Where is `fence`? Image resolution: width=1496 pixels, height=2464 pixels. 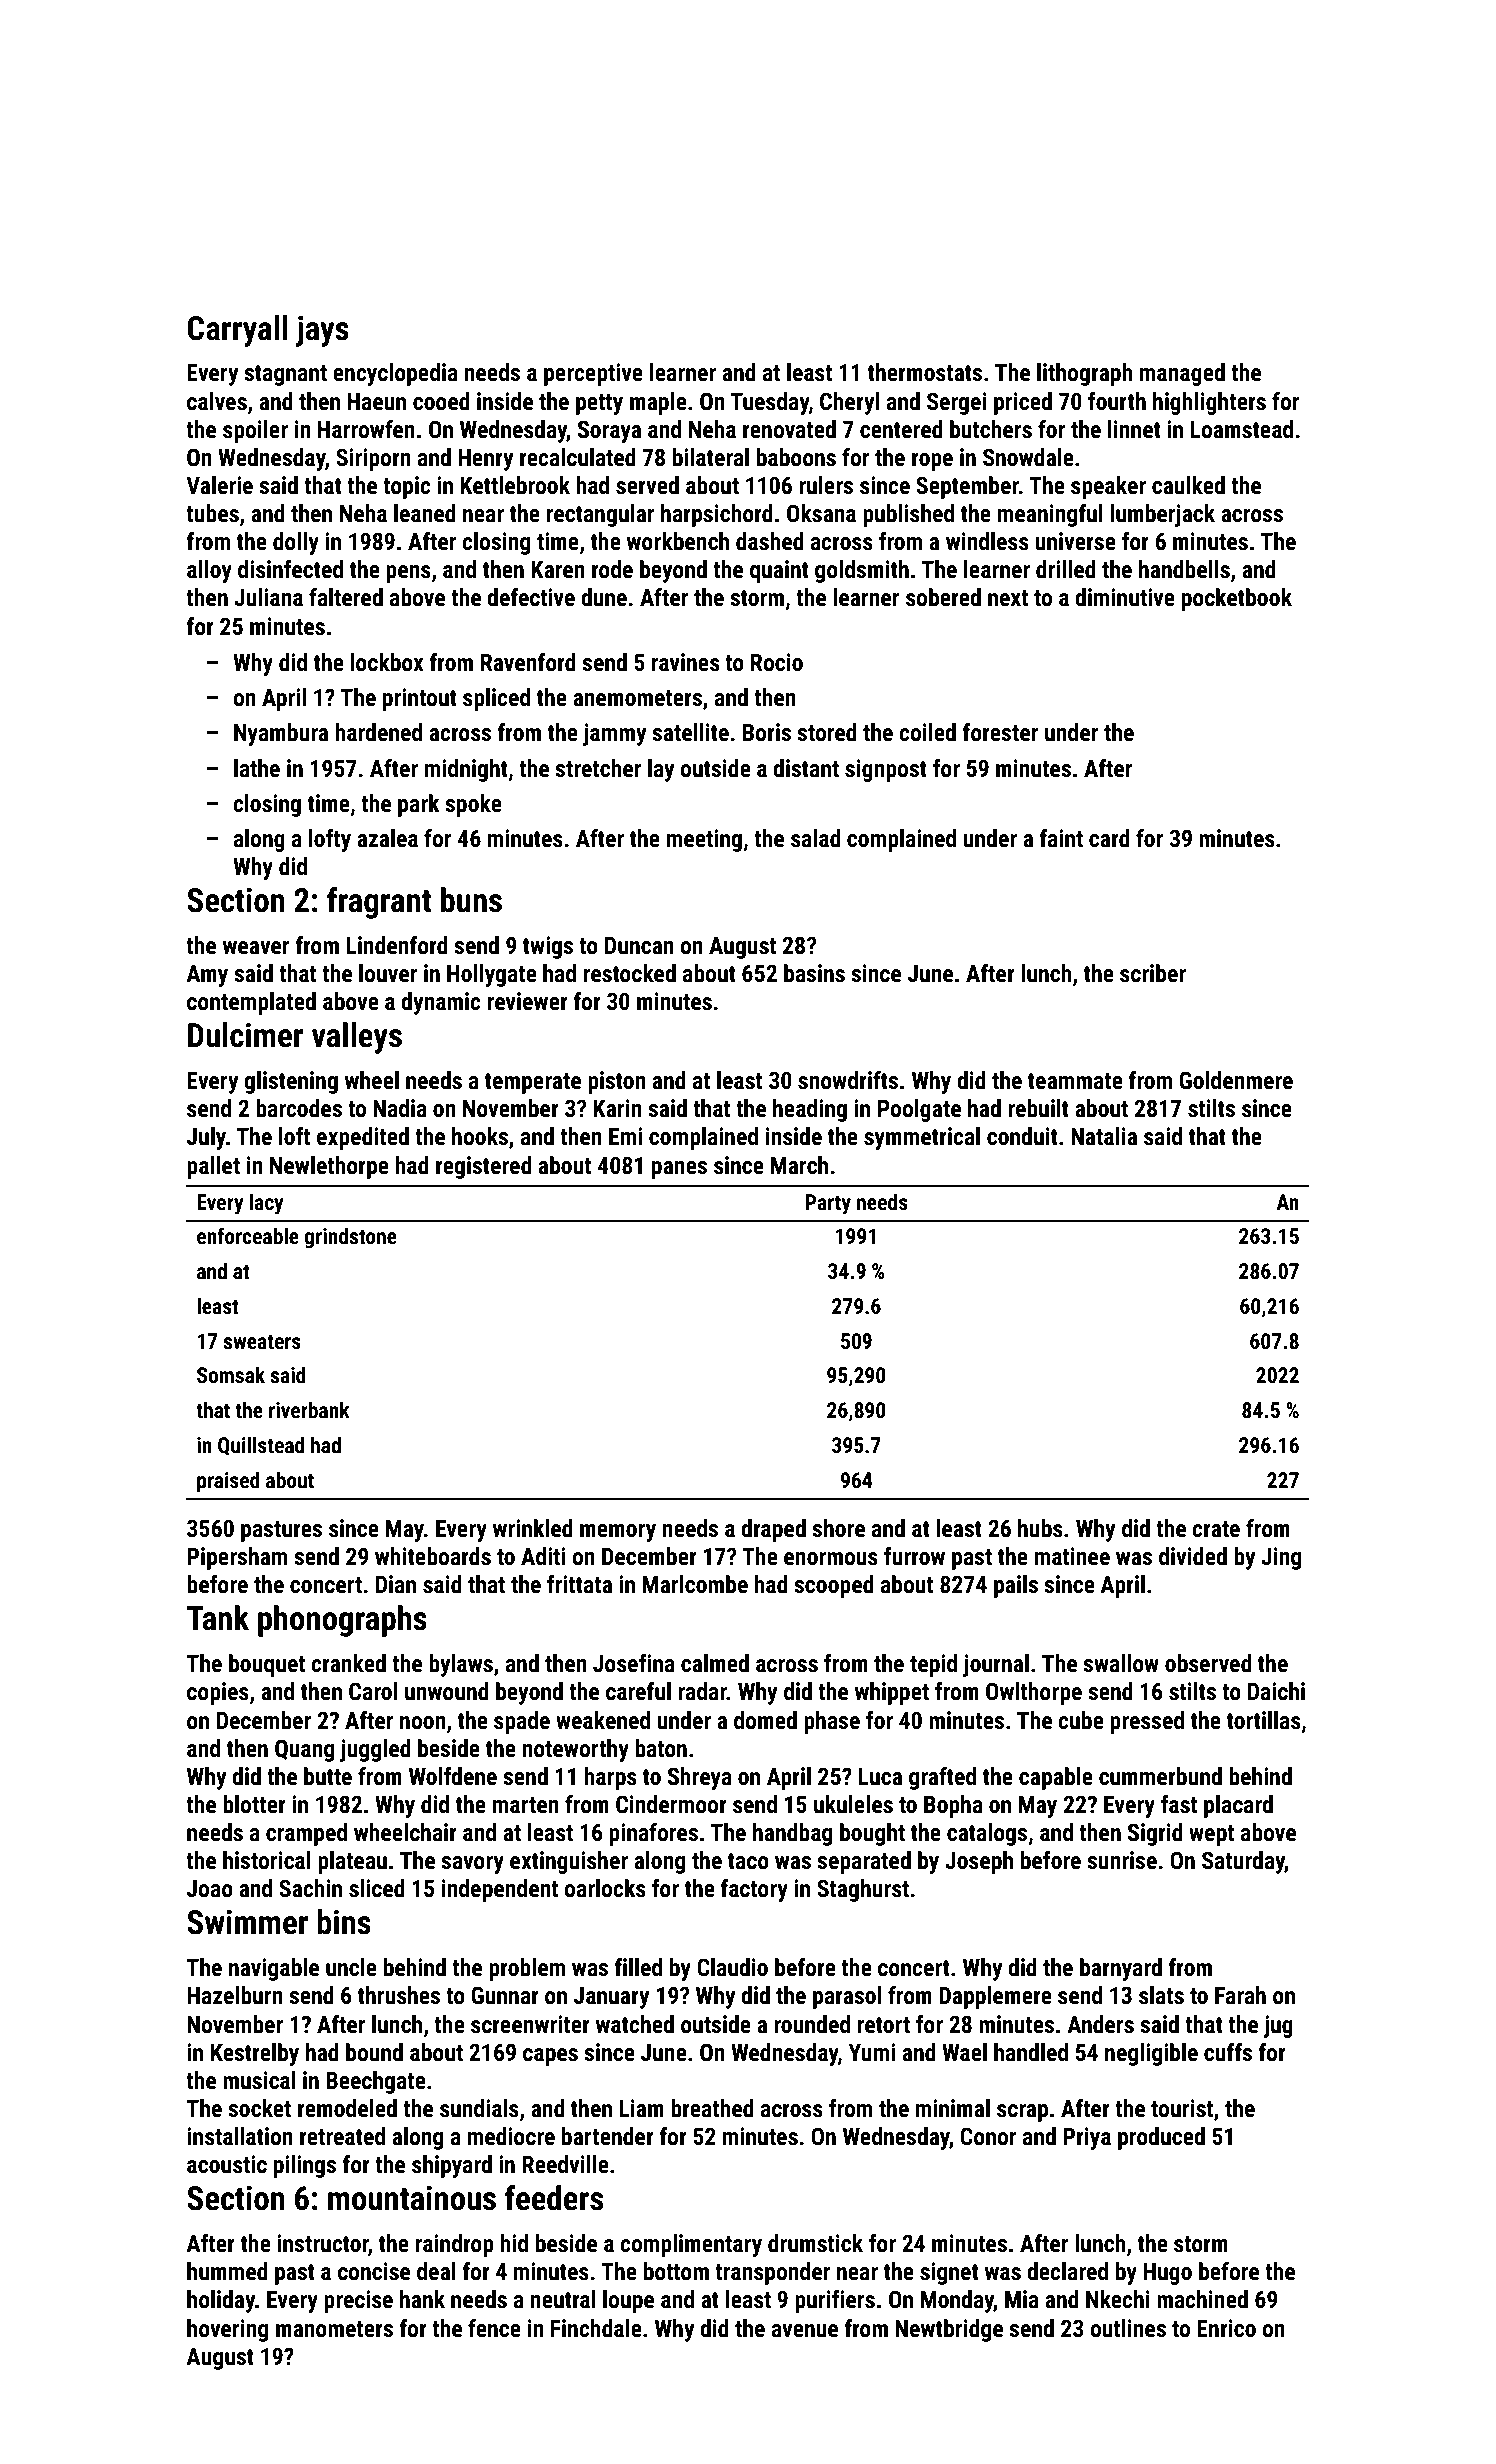
fence is located at coordinates (494, 2328).
